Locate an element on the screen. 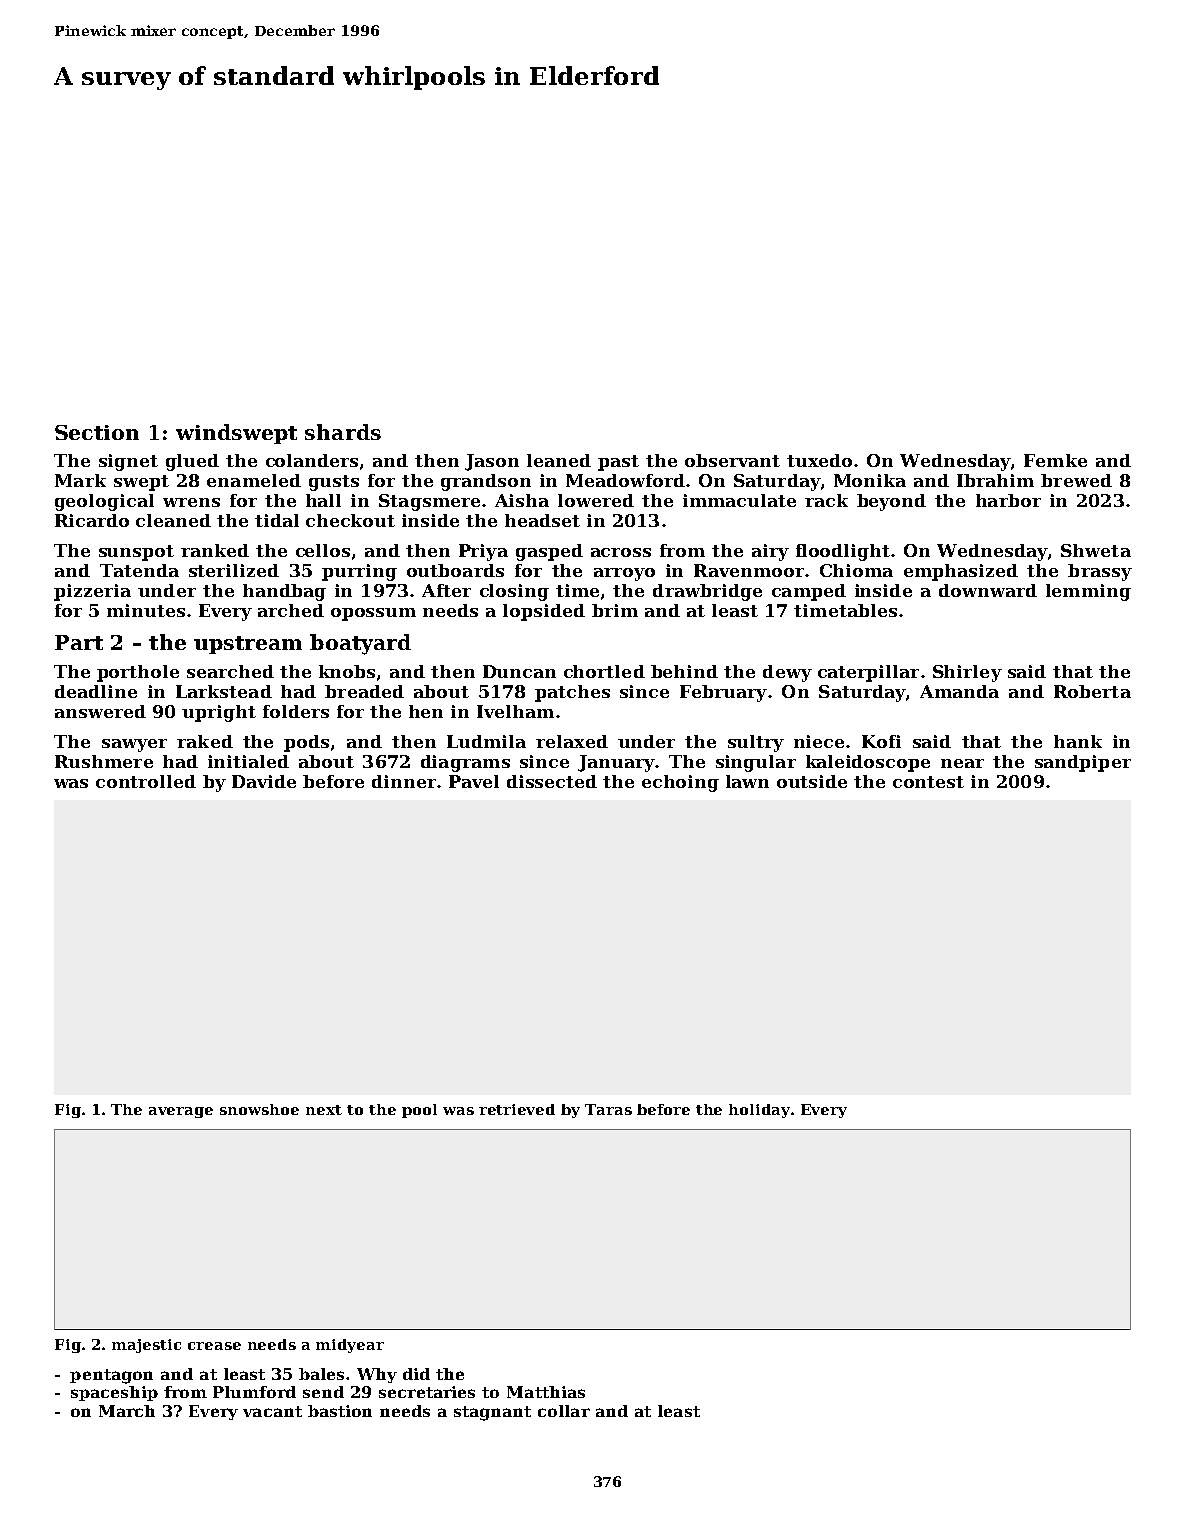  vacant is located at coordinates (272, 1411).
